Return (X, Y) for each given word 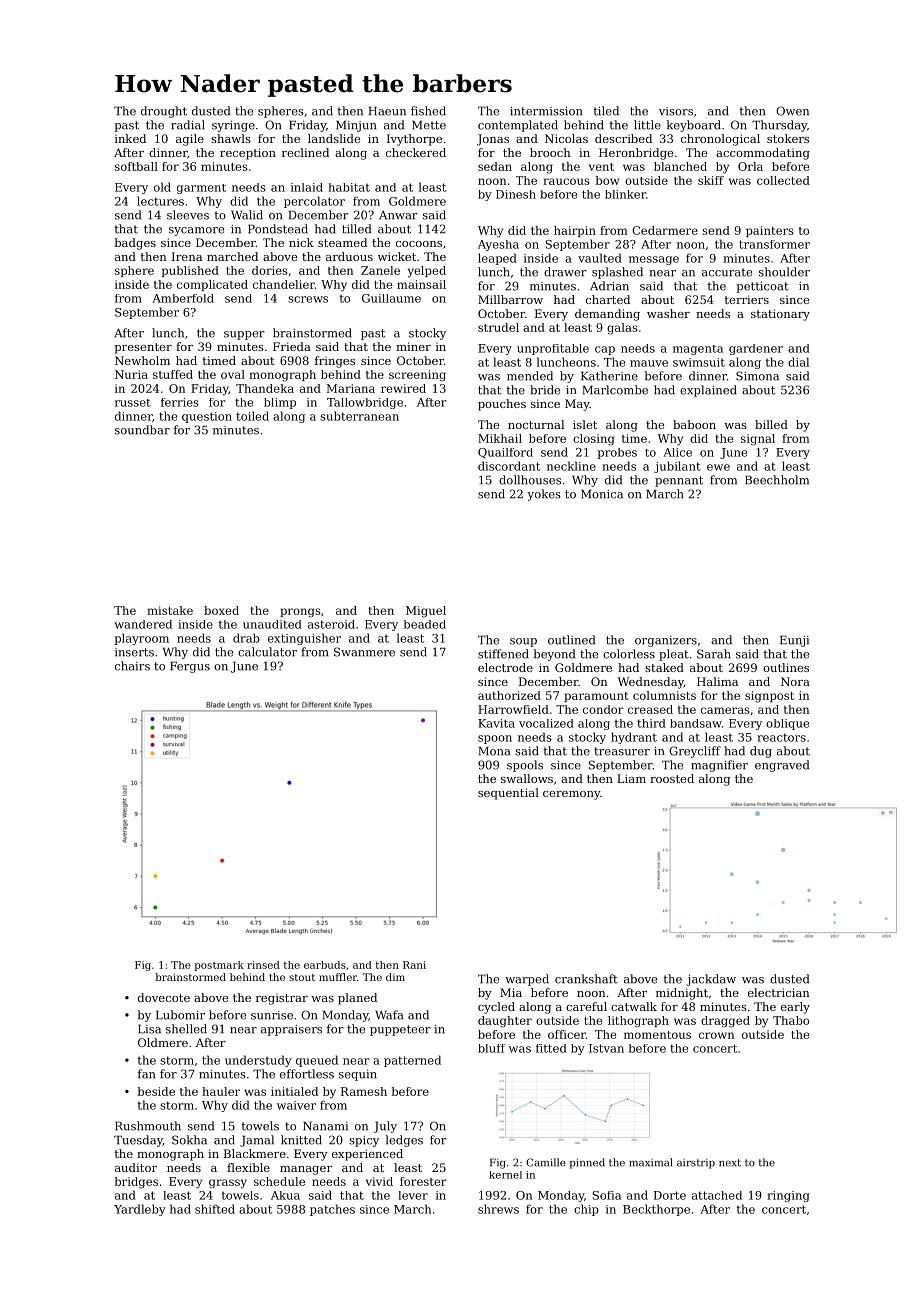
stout (302, 977)
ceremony (571, 795)
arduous (349, 256)
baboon (694, 424)
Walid (247, 215)
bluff (492, 1048)
